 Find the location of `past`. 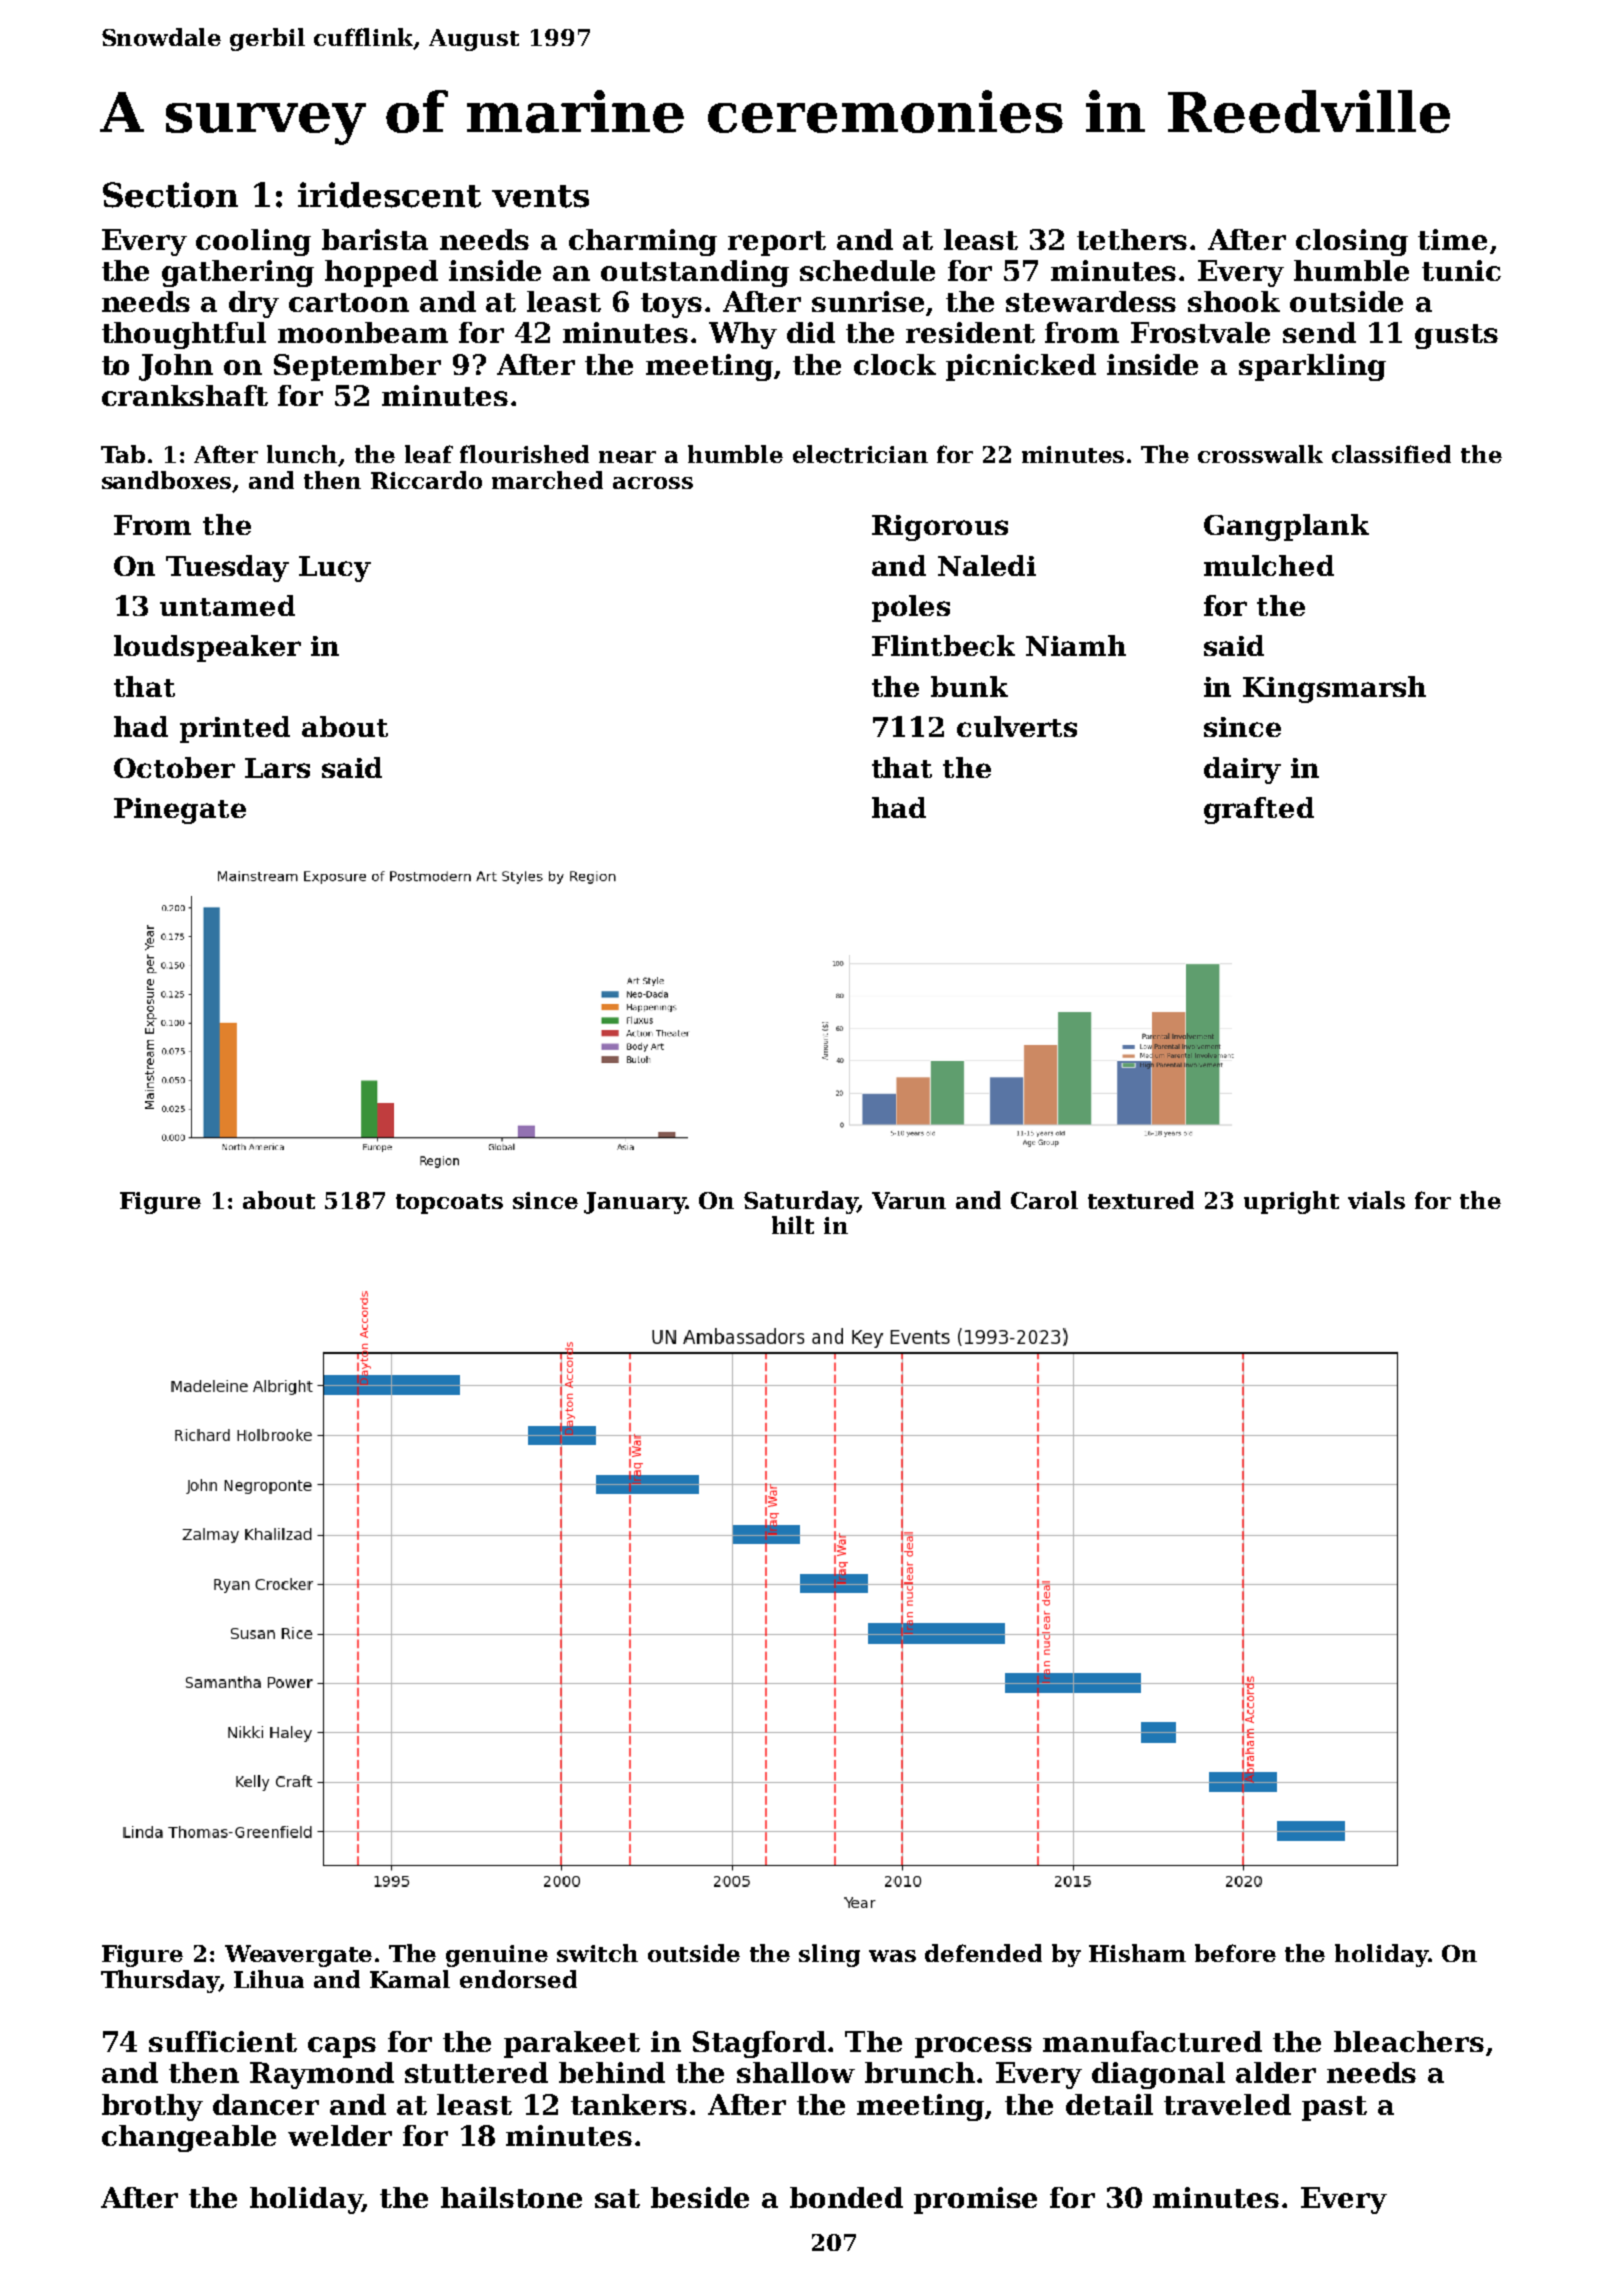

past is located at coordinates (1334, 2108).
